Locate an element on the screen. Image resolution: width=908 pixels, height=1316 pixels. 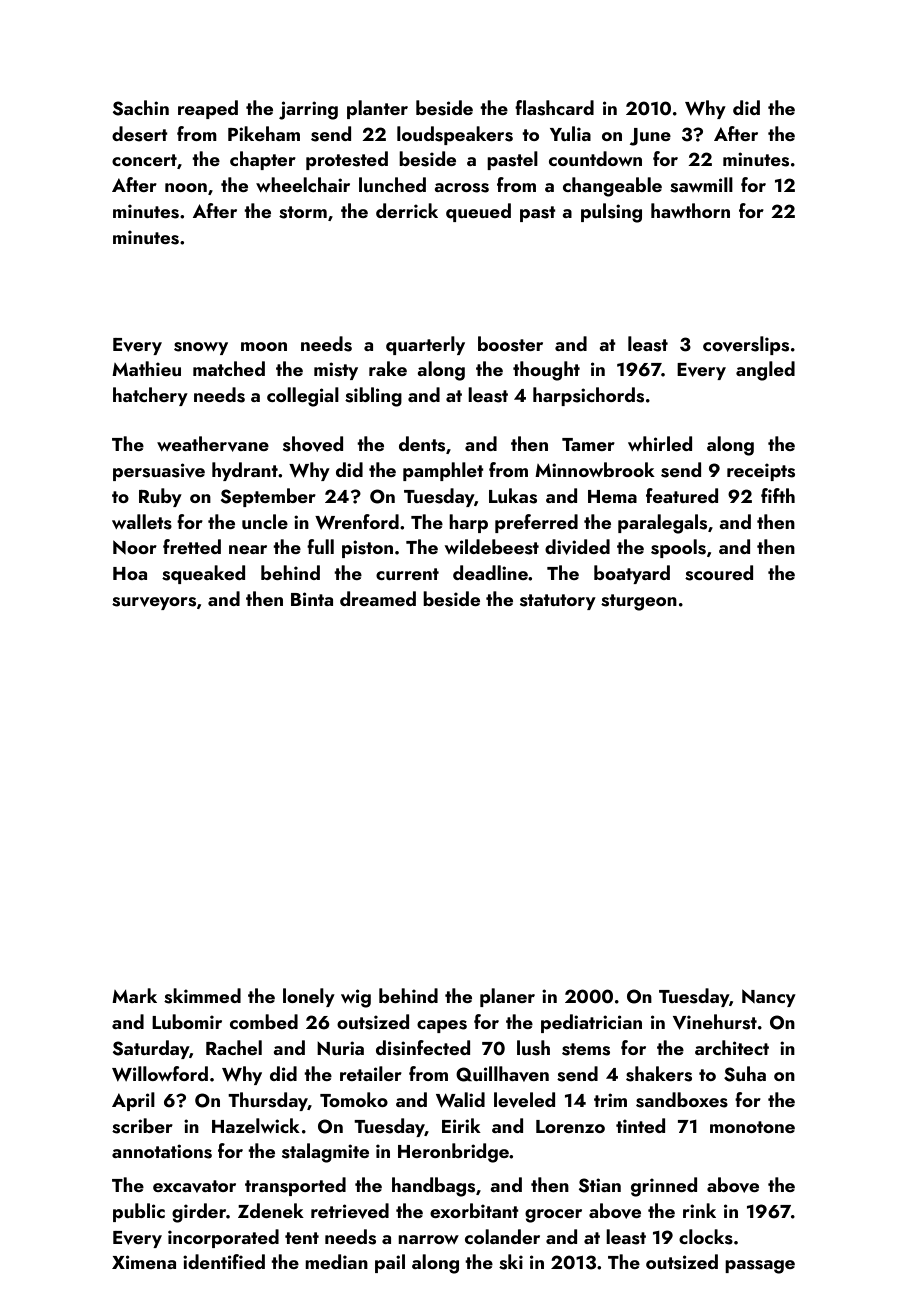
reaped is located at coordinates (208, 109).
